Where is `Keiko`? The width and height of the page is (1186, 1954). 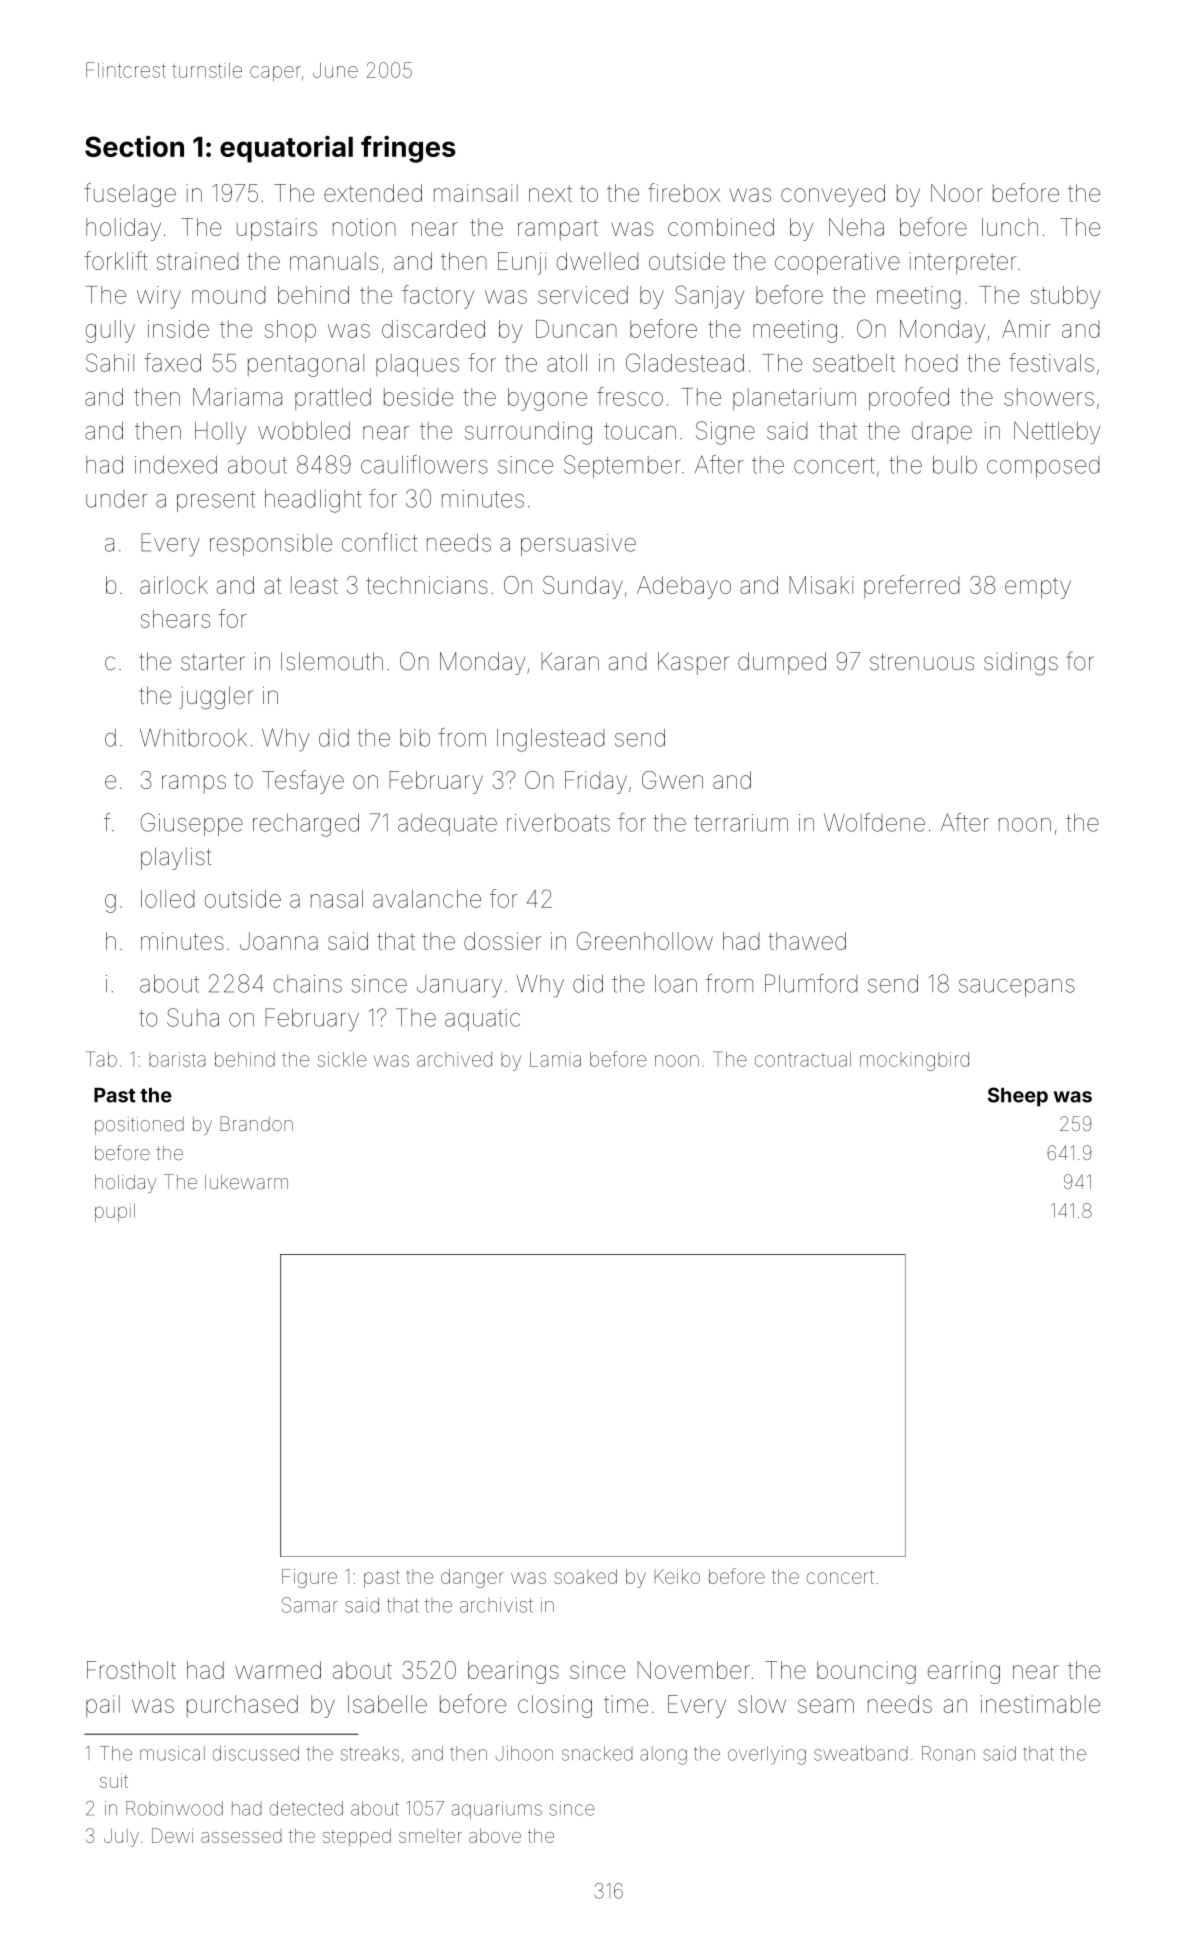 Keiko is located at coordinates (677, 1576).
